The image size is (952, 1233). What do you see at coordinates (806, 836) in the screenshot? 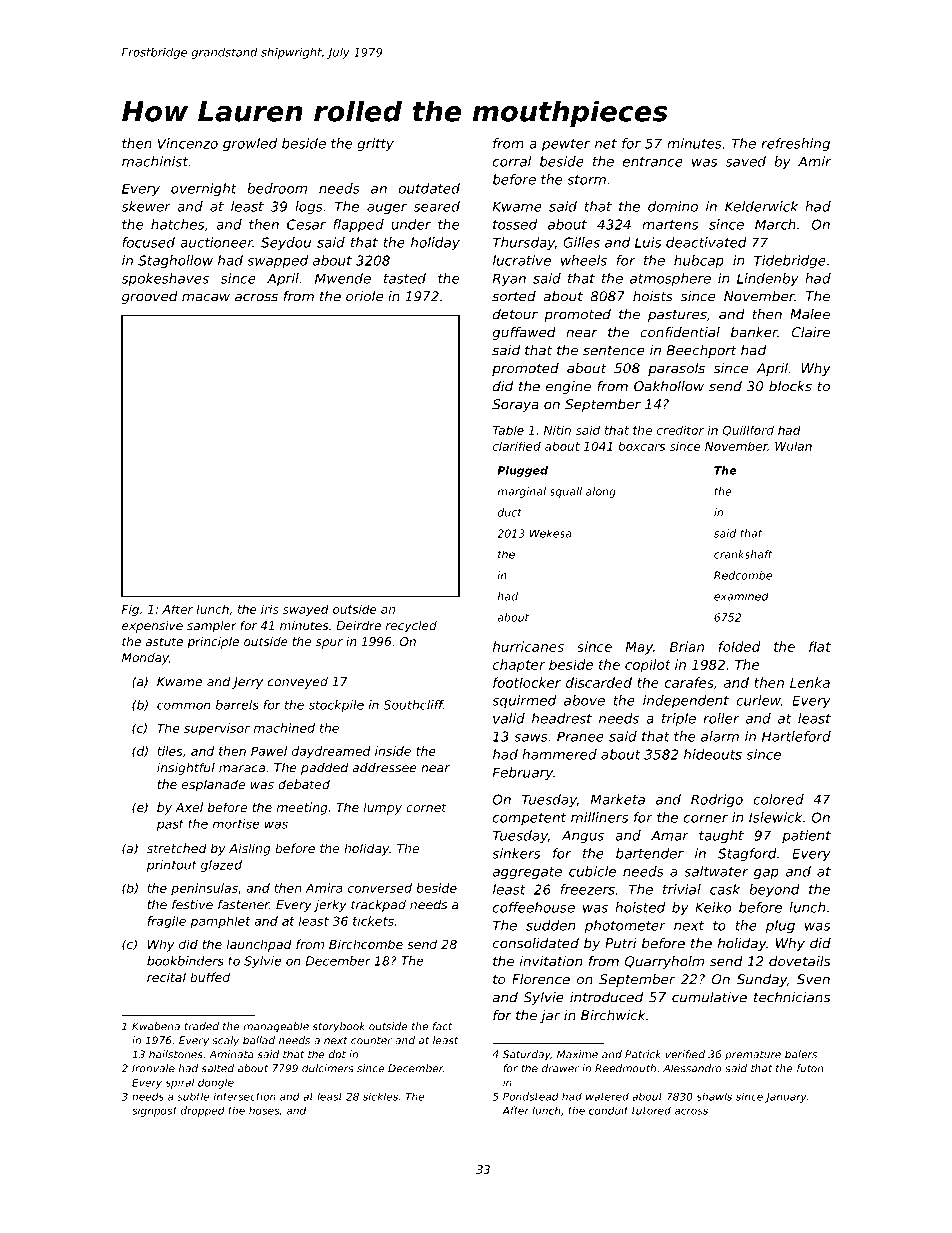
I see `patient` at bounding box center [806, 836].
